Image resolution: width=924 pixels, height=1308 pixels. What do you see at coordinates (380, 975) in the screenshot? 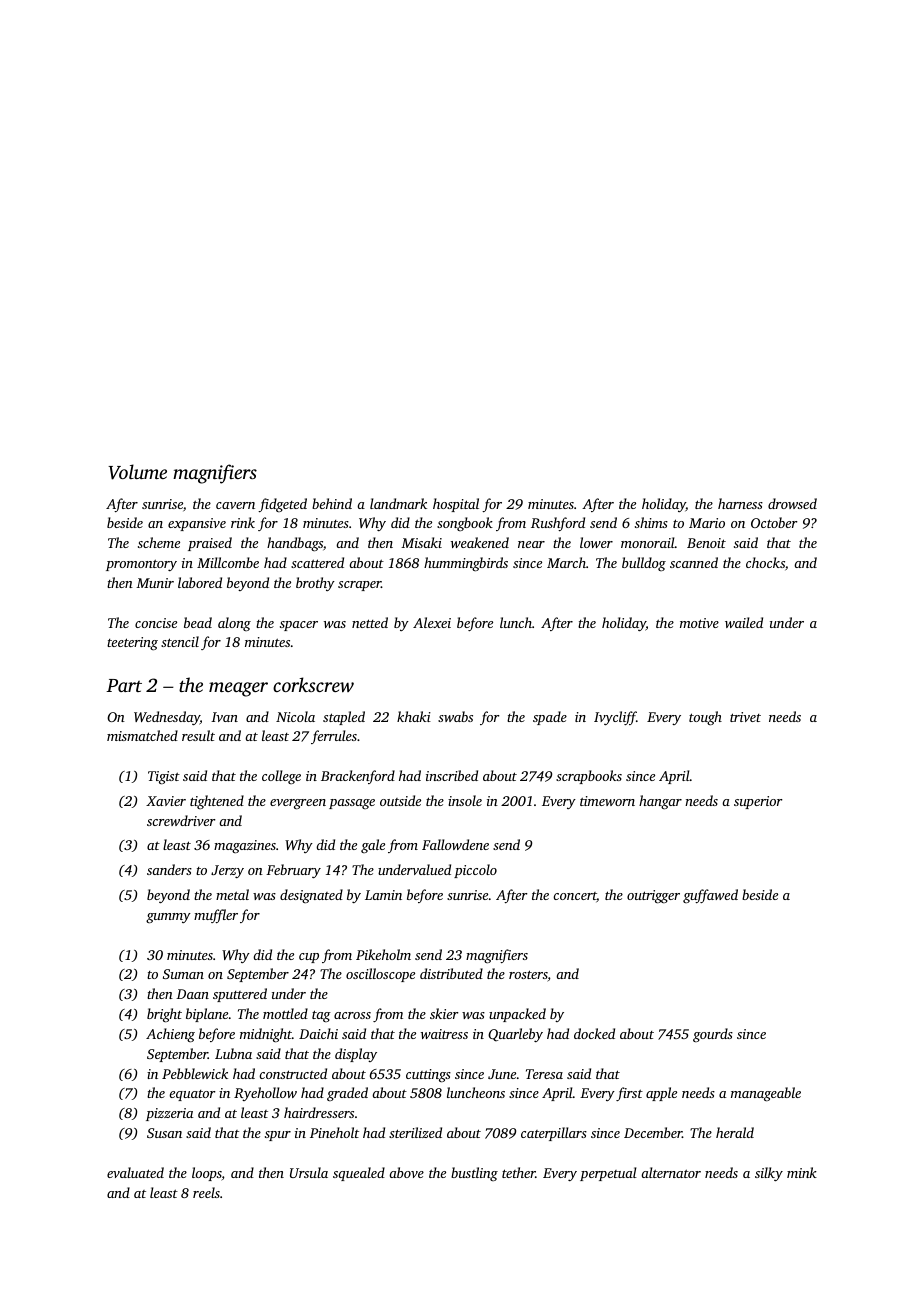
I see `oscilloscope` at bounding box center [380, 975].
